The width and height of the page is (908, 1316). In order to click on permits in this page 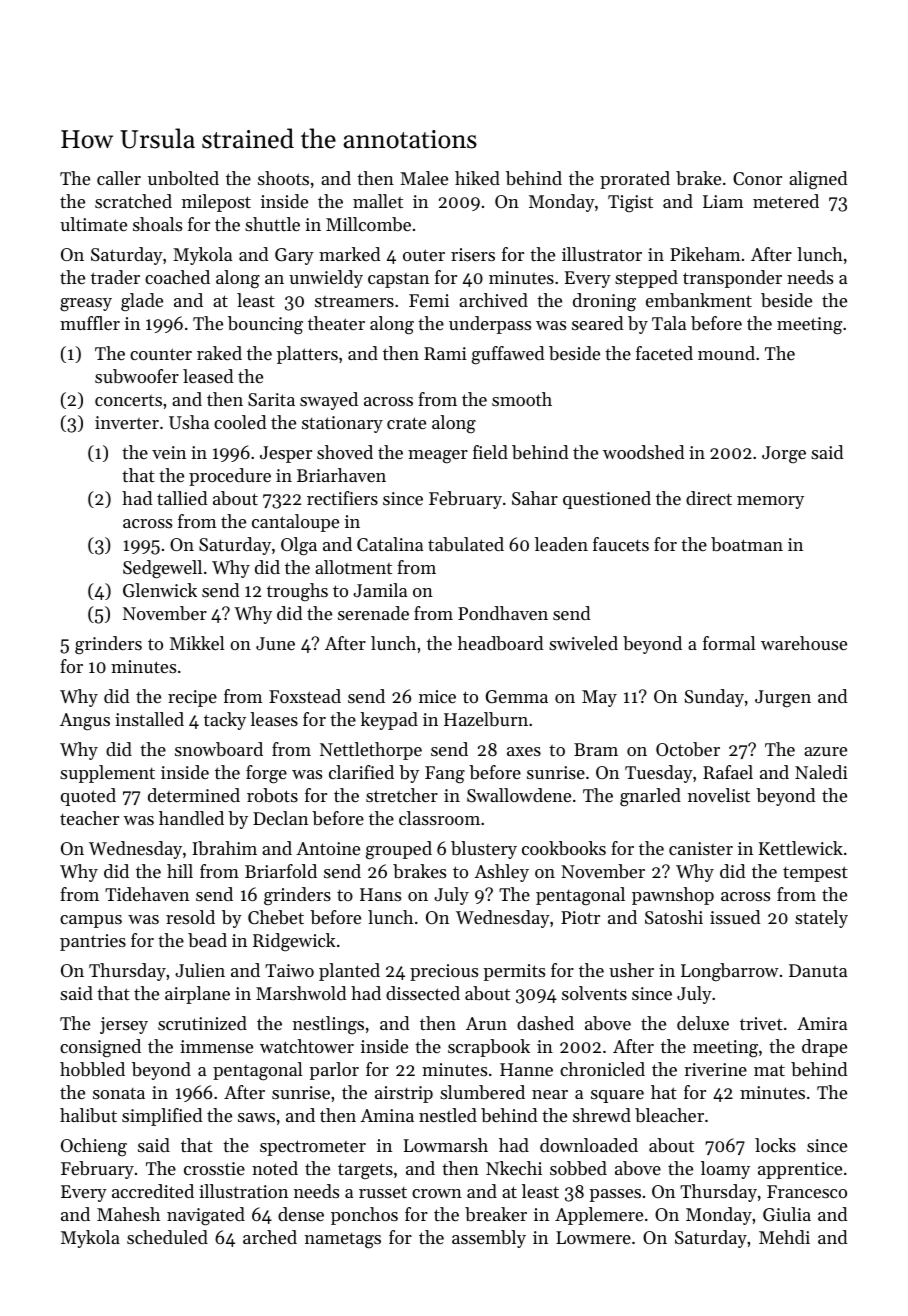, I will do `click(514, 972)`.
